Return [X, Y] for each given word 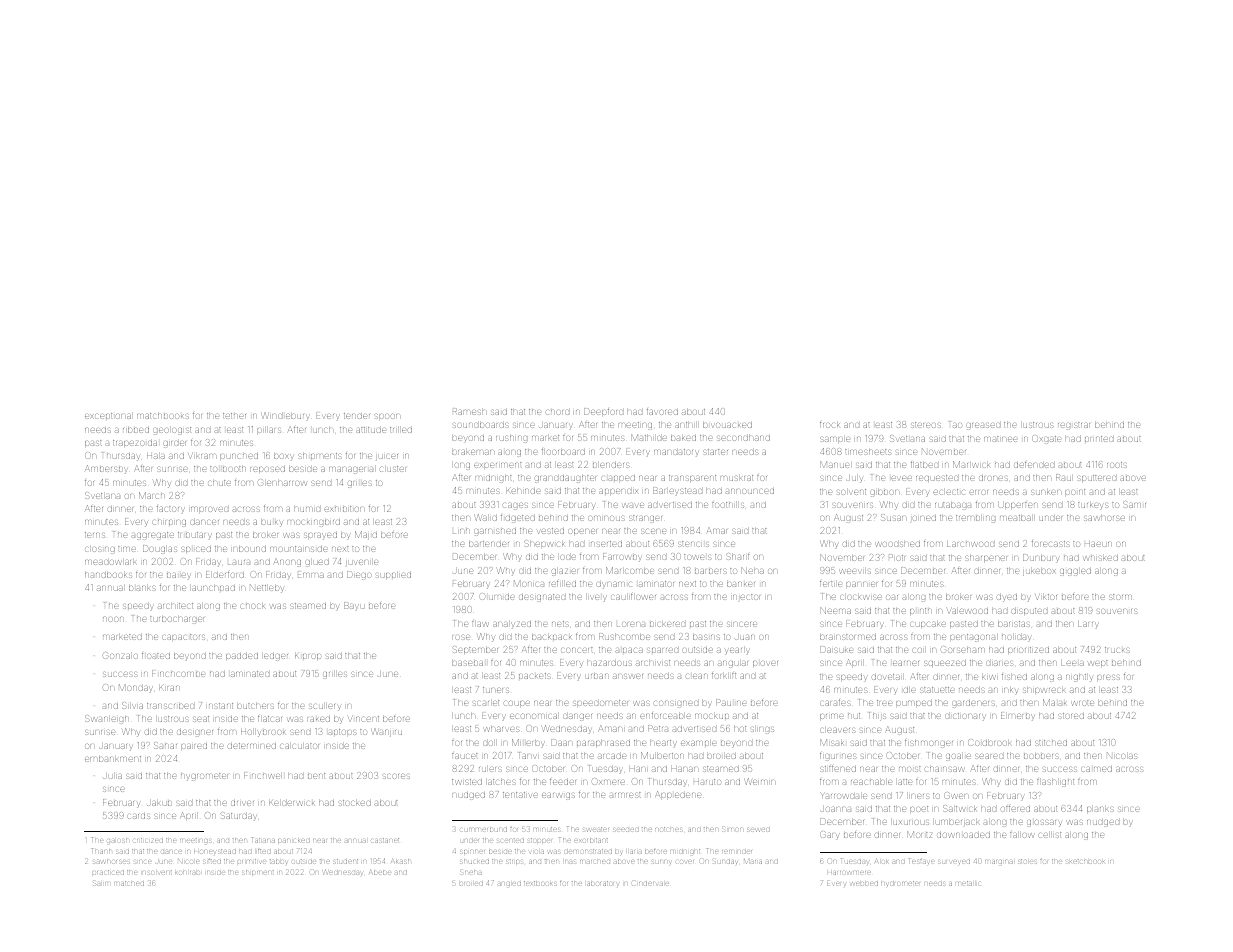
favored [662, 412]
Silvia [132, 705]
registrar [1074, 426]
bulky [271, 523]
